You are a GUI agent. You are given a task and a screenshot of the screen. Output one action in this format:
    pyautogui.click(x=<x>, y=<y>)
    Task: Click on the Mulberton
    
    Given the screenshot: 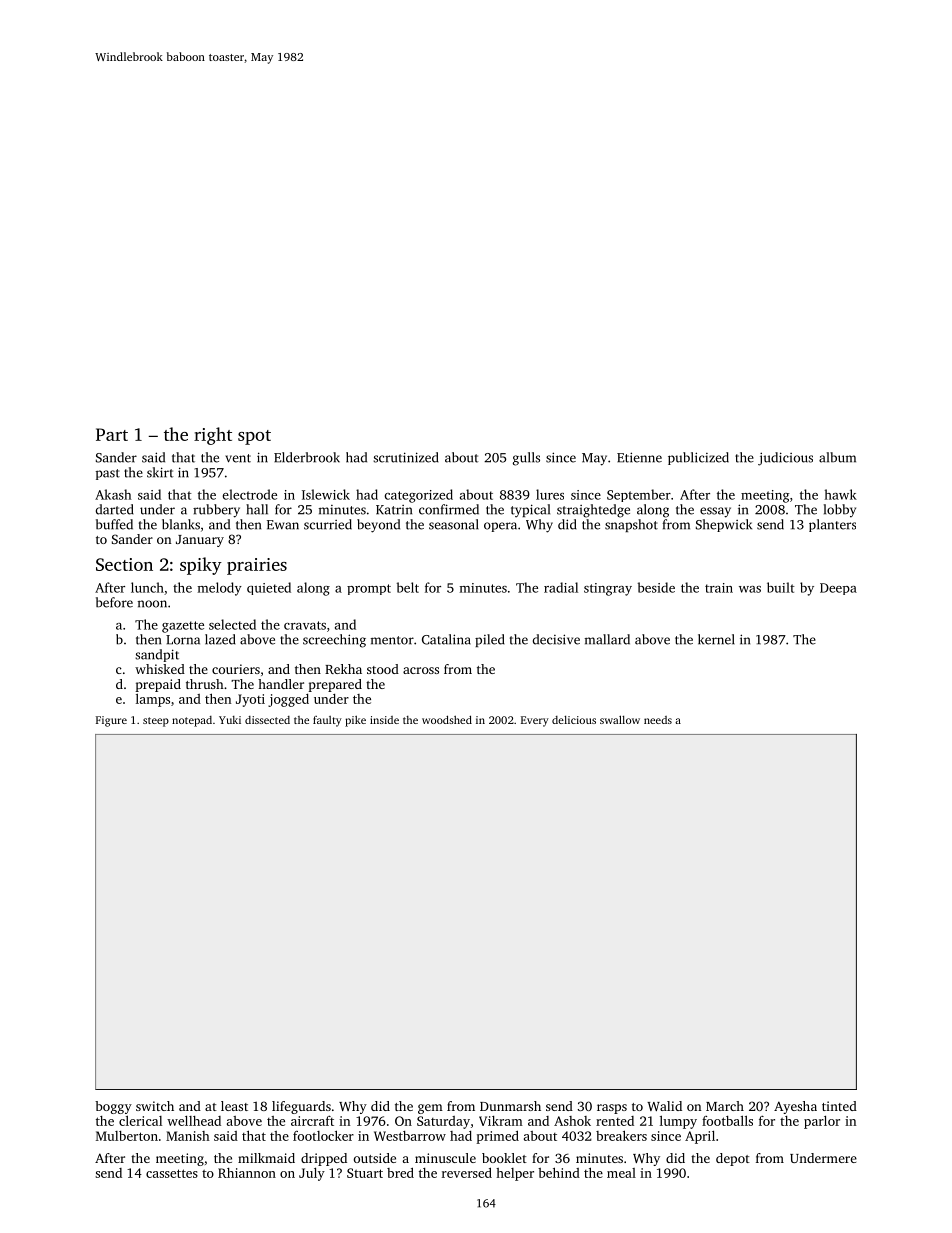 What is the action you would take?
    pyautogui.click(x=127, y=1136)
